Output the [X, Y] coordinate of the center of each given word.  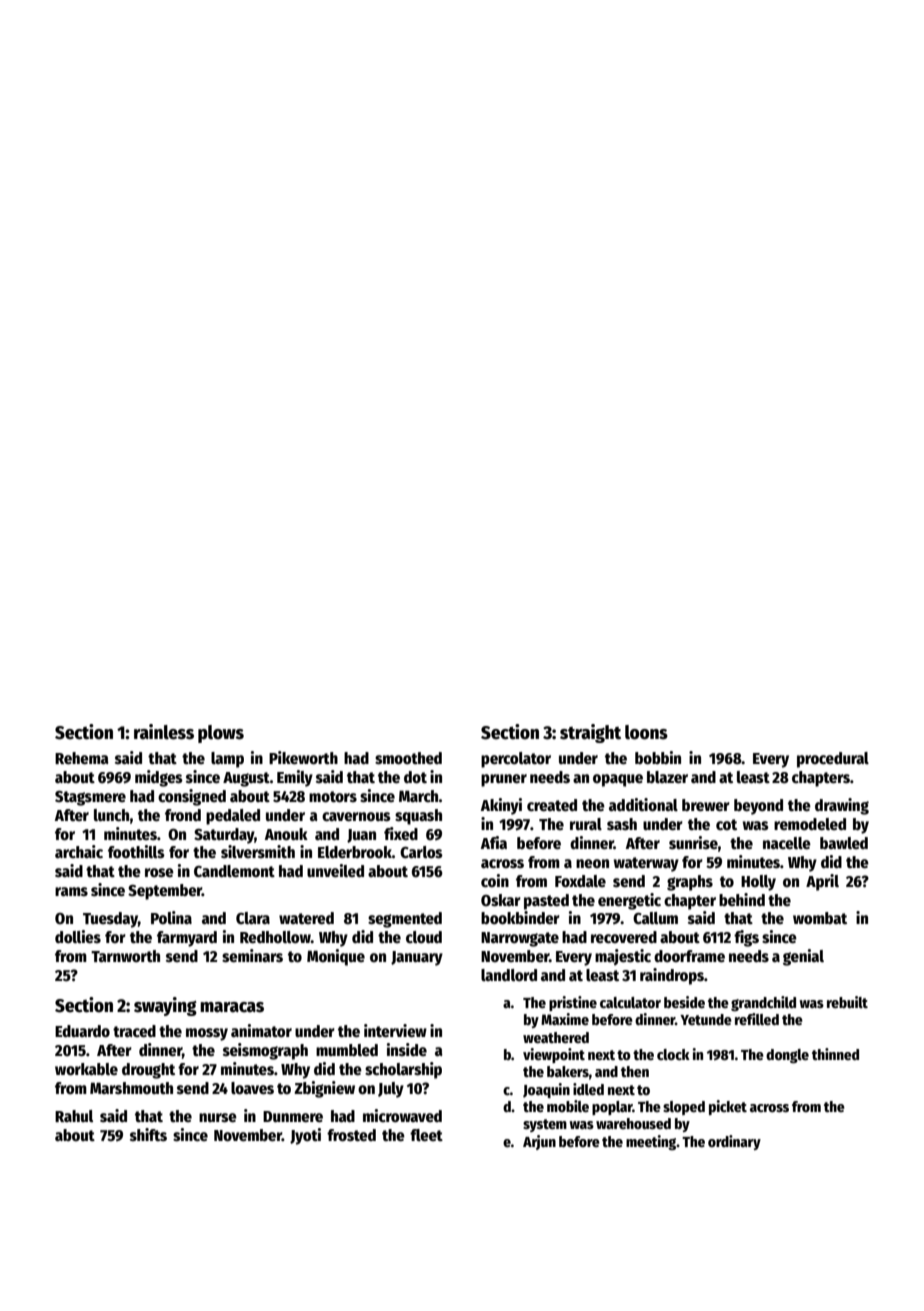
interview [395, 1030]
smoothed [408, 758]
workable [86, 1069]
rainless [164, 732]
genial [803, 957]
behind [742, 899]
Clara [253, 918]
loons [646, 732]
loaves [252, 1088]
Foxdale [580, 881]
